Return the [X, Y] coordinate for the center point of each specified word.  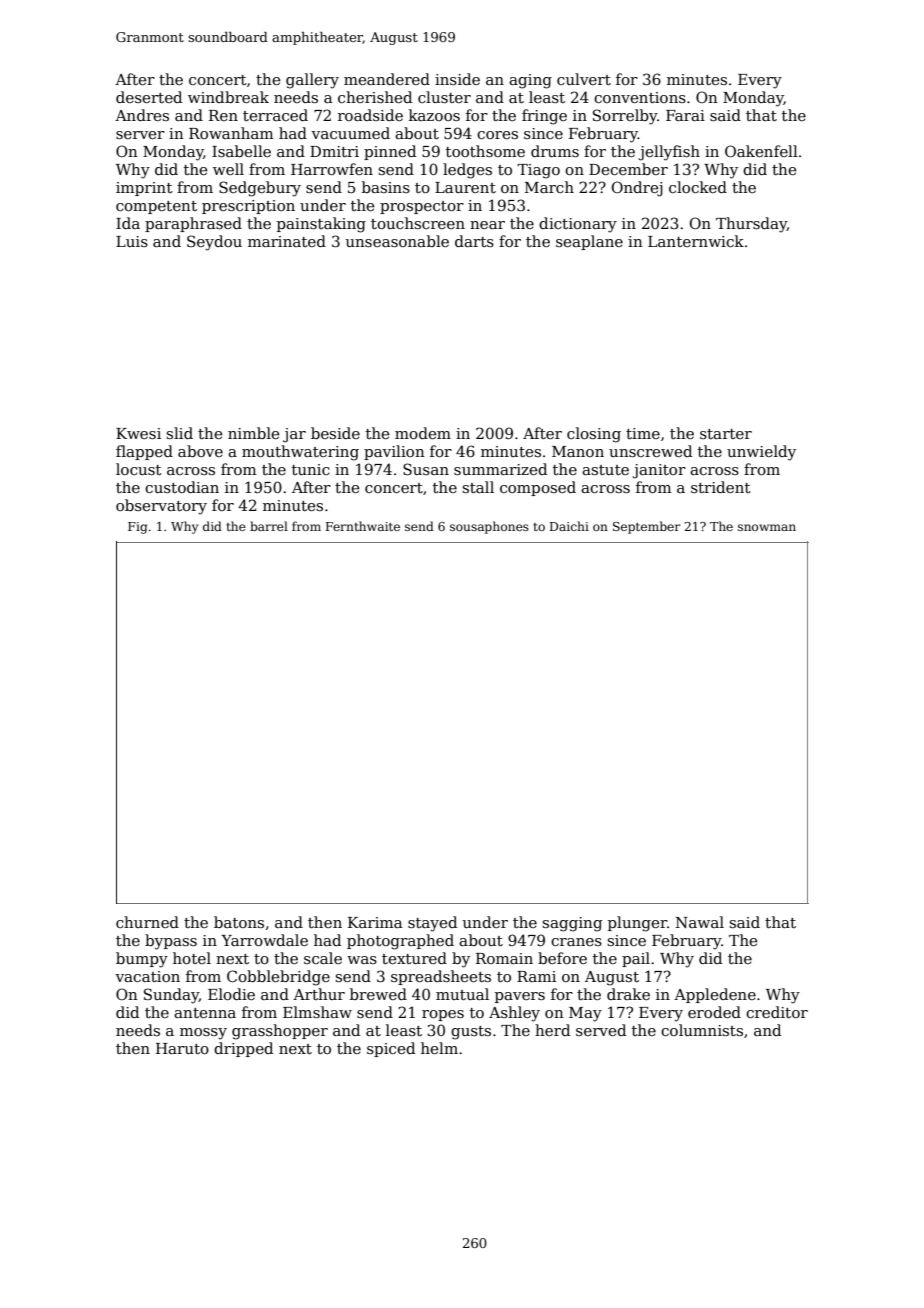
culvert [584, 79]
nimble [253, 433]
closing [594, 435]
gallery [312, 81]
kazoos [434, 115]
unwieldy [761, 453]
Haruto [182, 1048]
